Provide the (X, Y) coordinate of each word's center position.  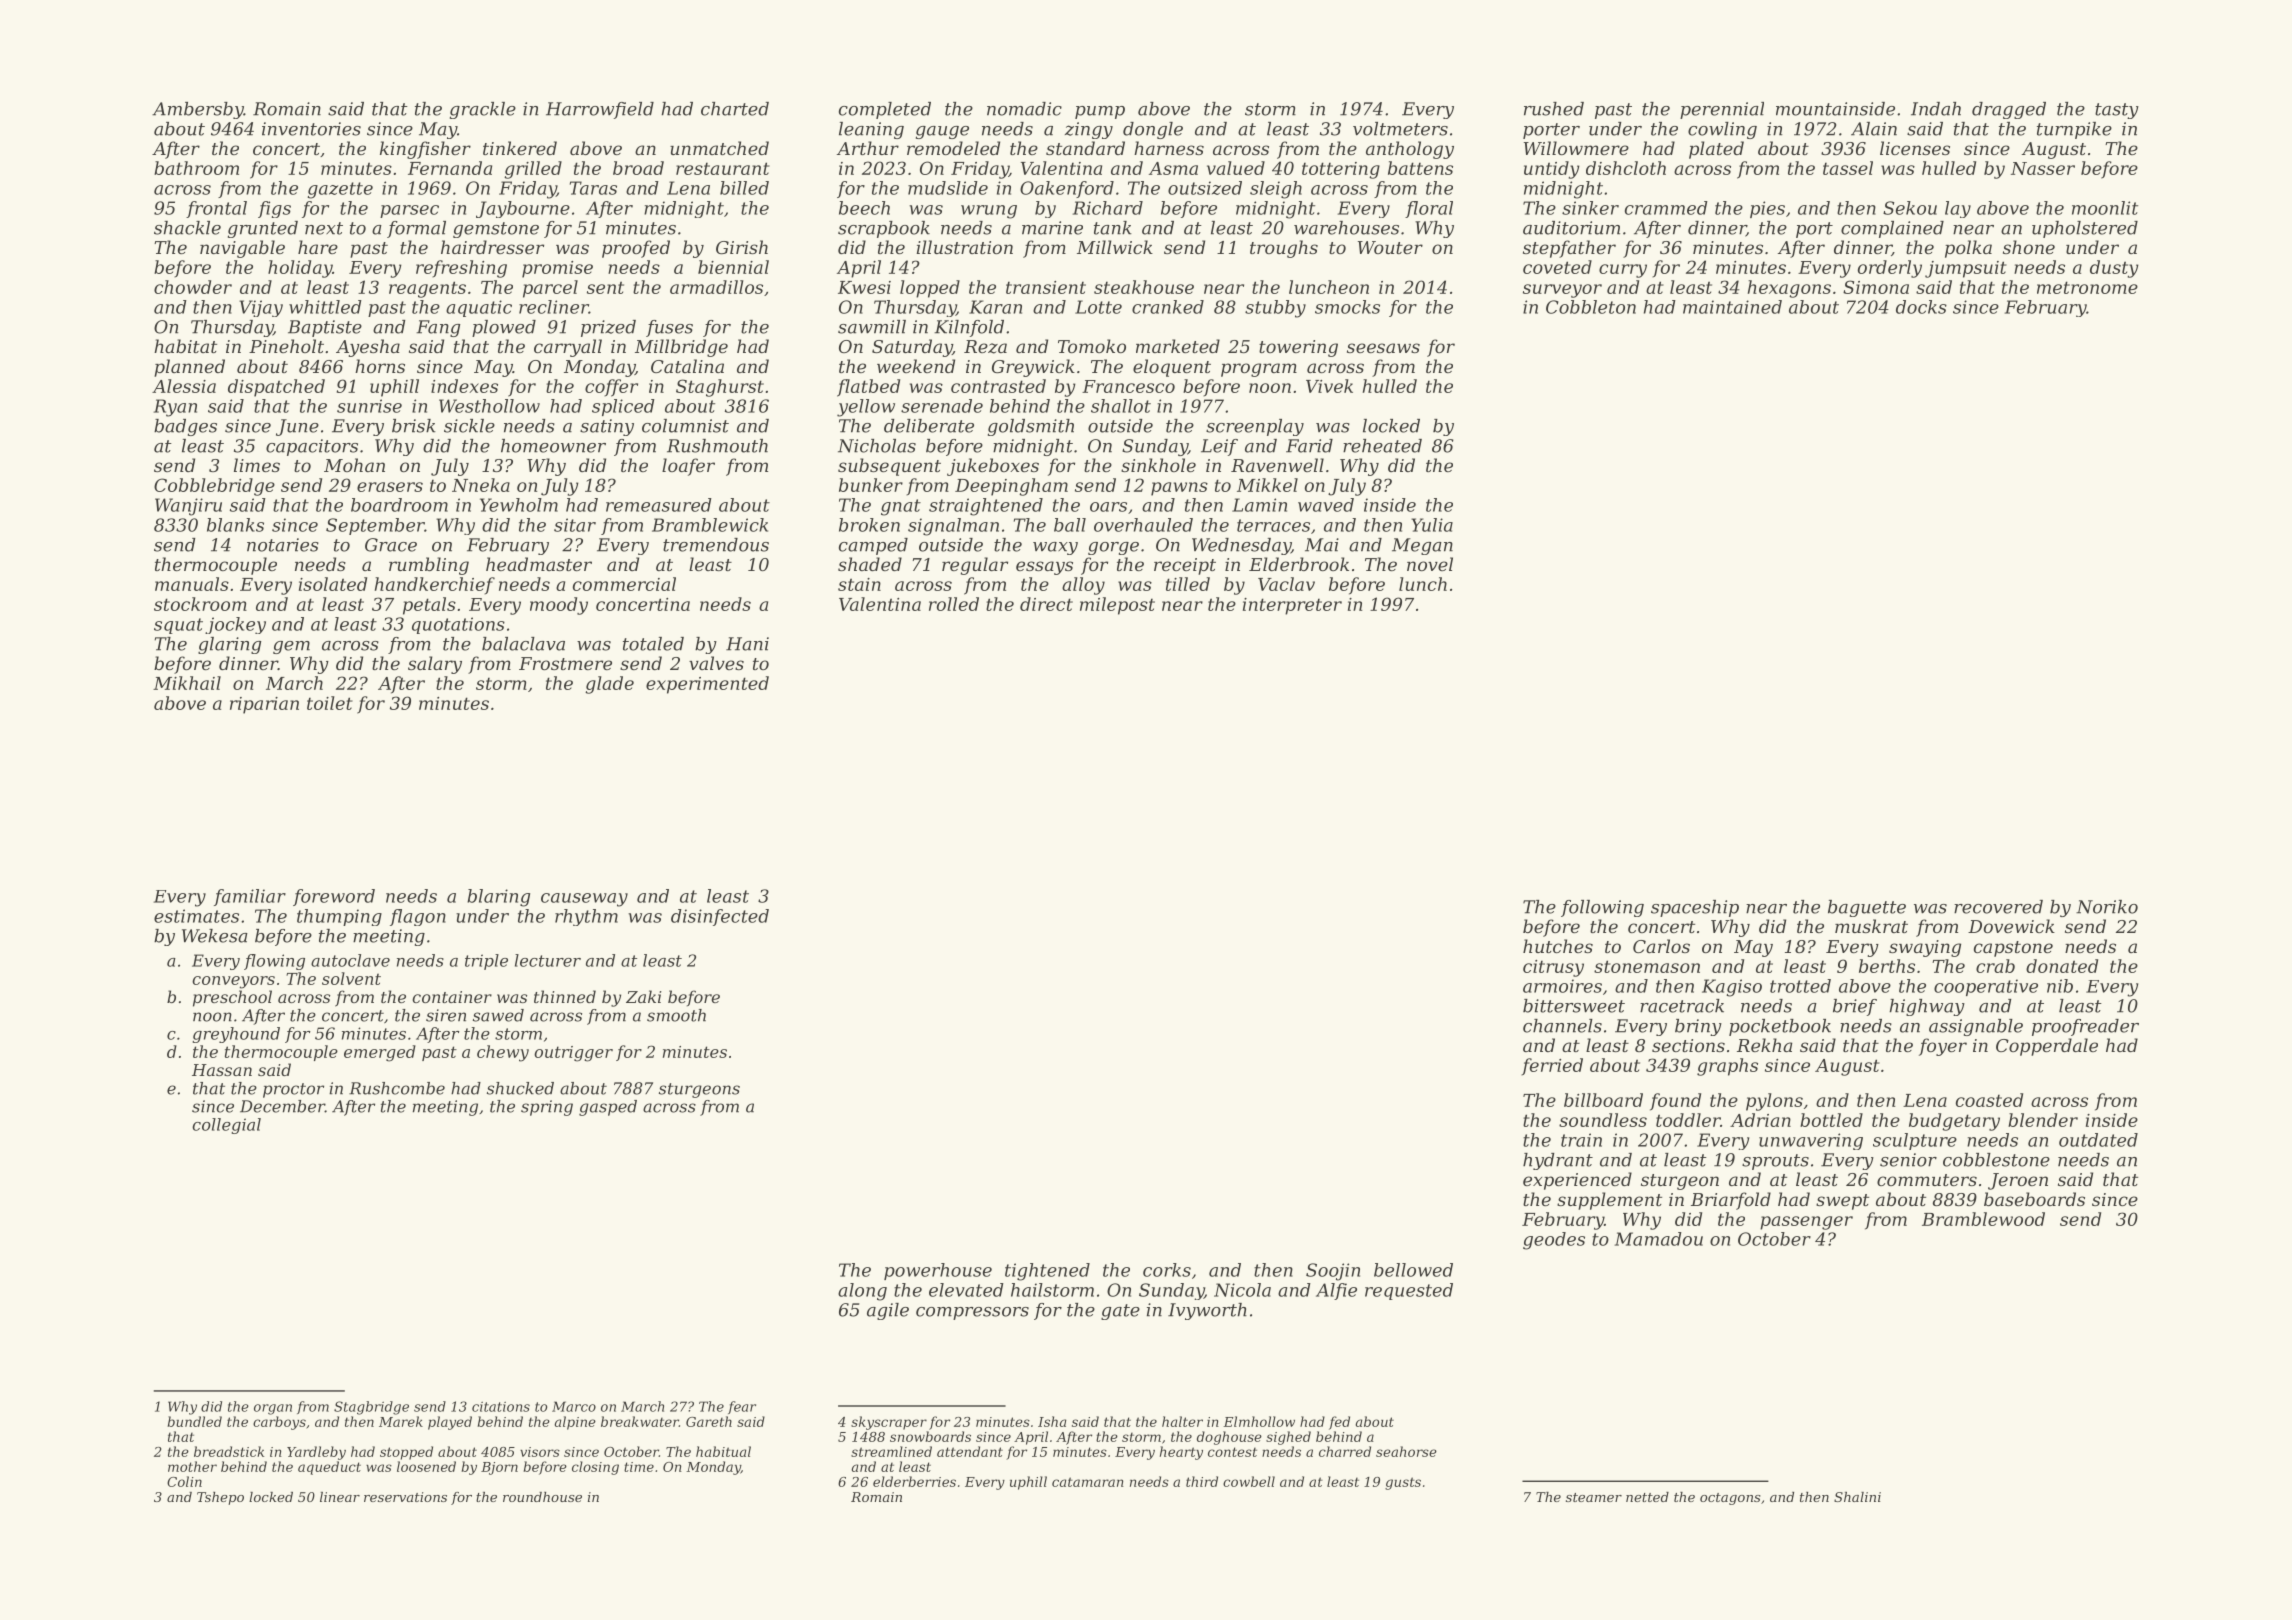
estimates (196, 916)
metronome (2087, 287)
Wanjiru (188, 507)
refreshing (461, 269)
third (1202, 1481)
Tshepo (220, 1498)
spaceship (1695, 908)
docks (1921, 307)
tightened (1047, 1272)
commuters (1927, 1180)
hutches (1558, 946)
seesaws (1383, 348)
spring (547, 1108)
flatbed (868, 388)
